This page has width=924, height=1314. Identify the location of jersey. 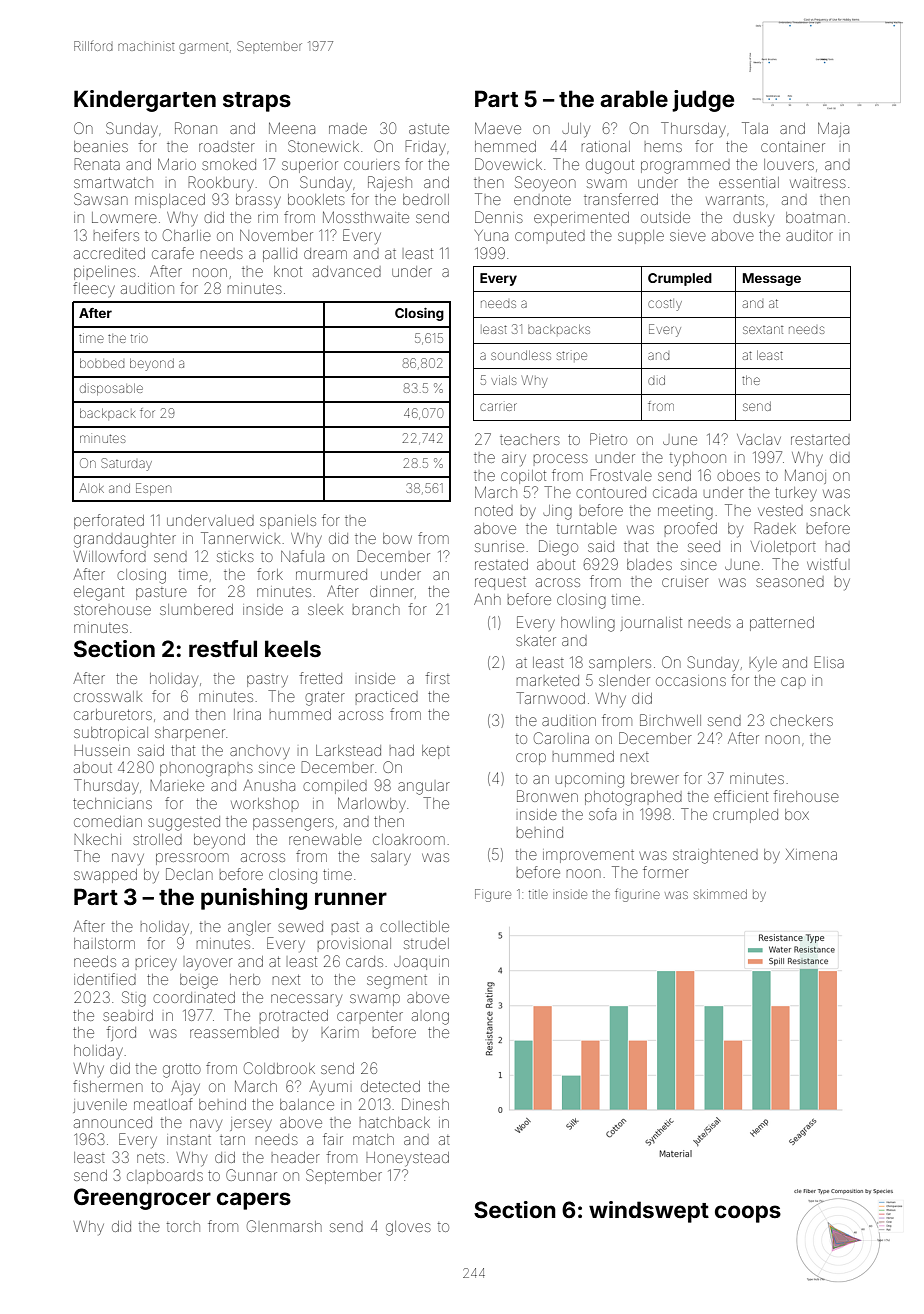
(251, 1125).
